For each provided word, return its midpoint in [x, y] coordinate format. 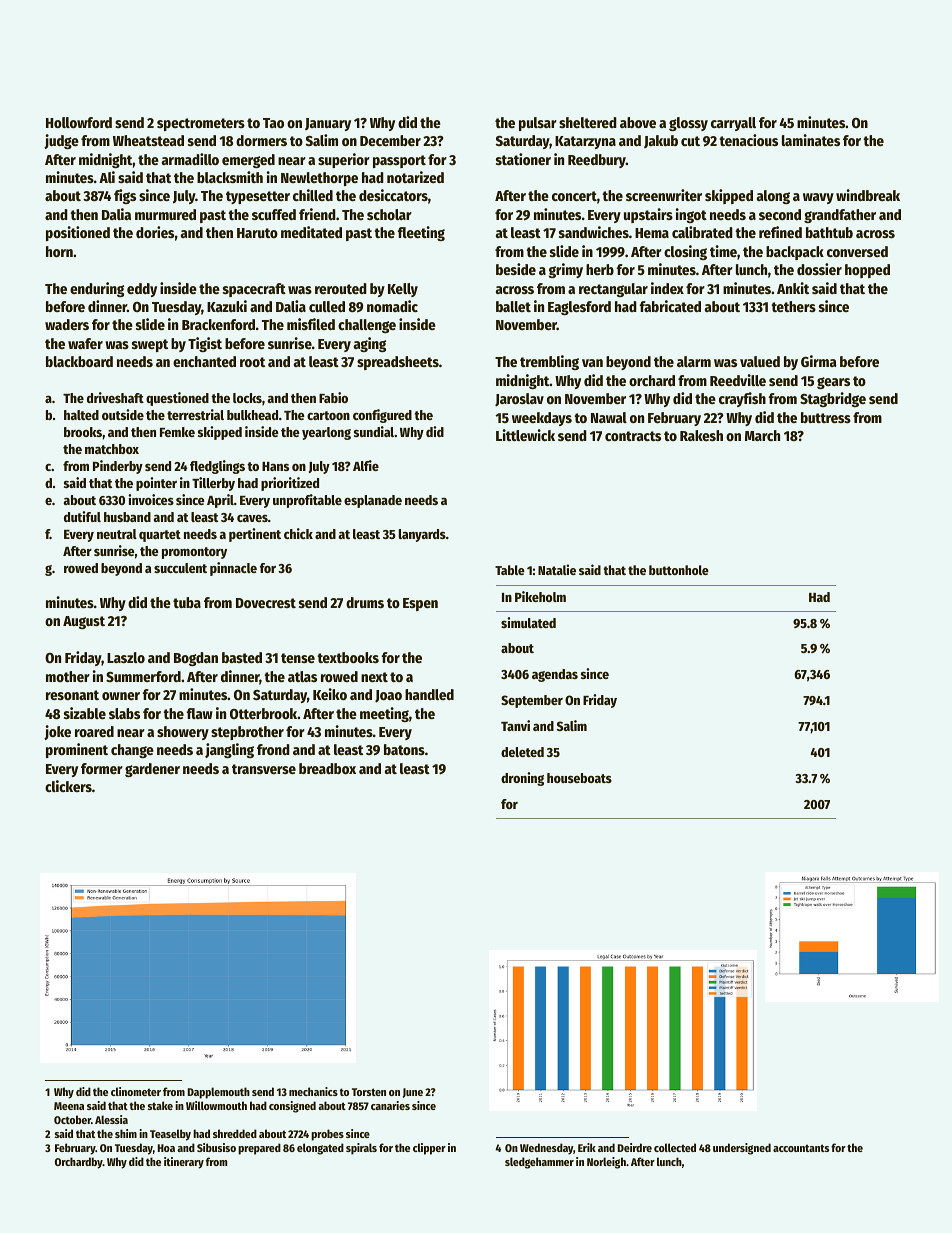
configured [382, 416]
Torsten [369, 1092]
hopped [867, 271]
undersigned [742, 1149]
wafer [85, 343]
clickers [68, 786]
